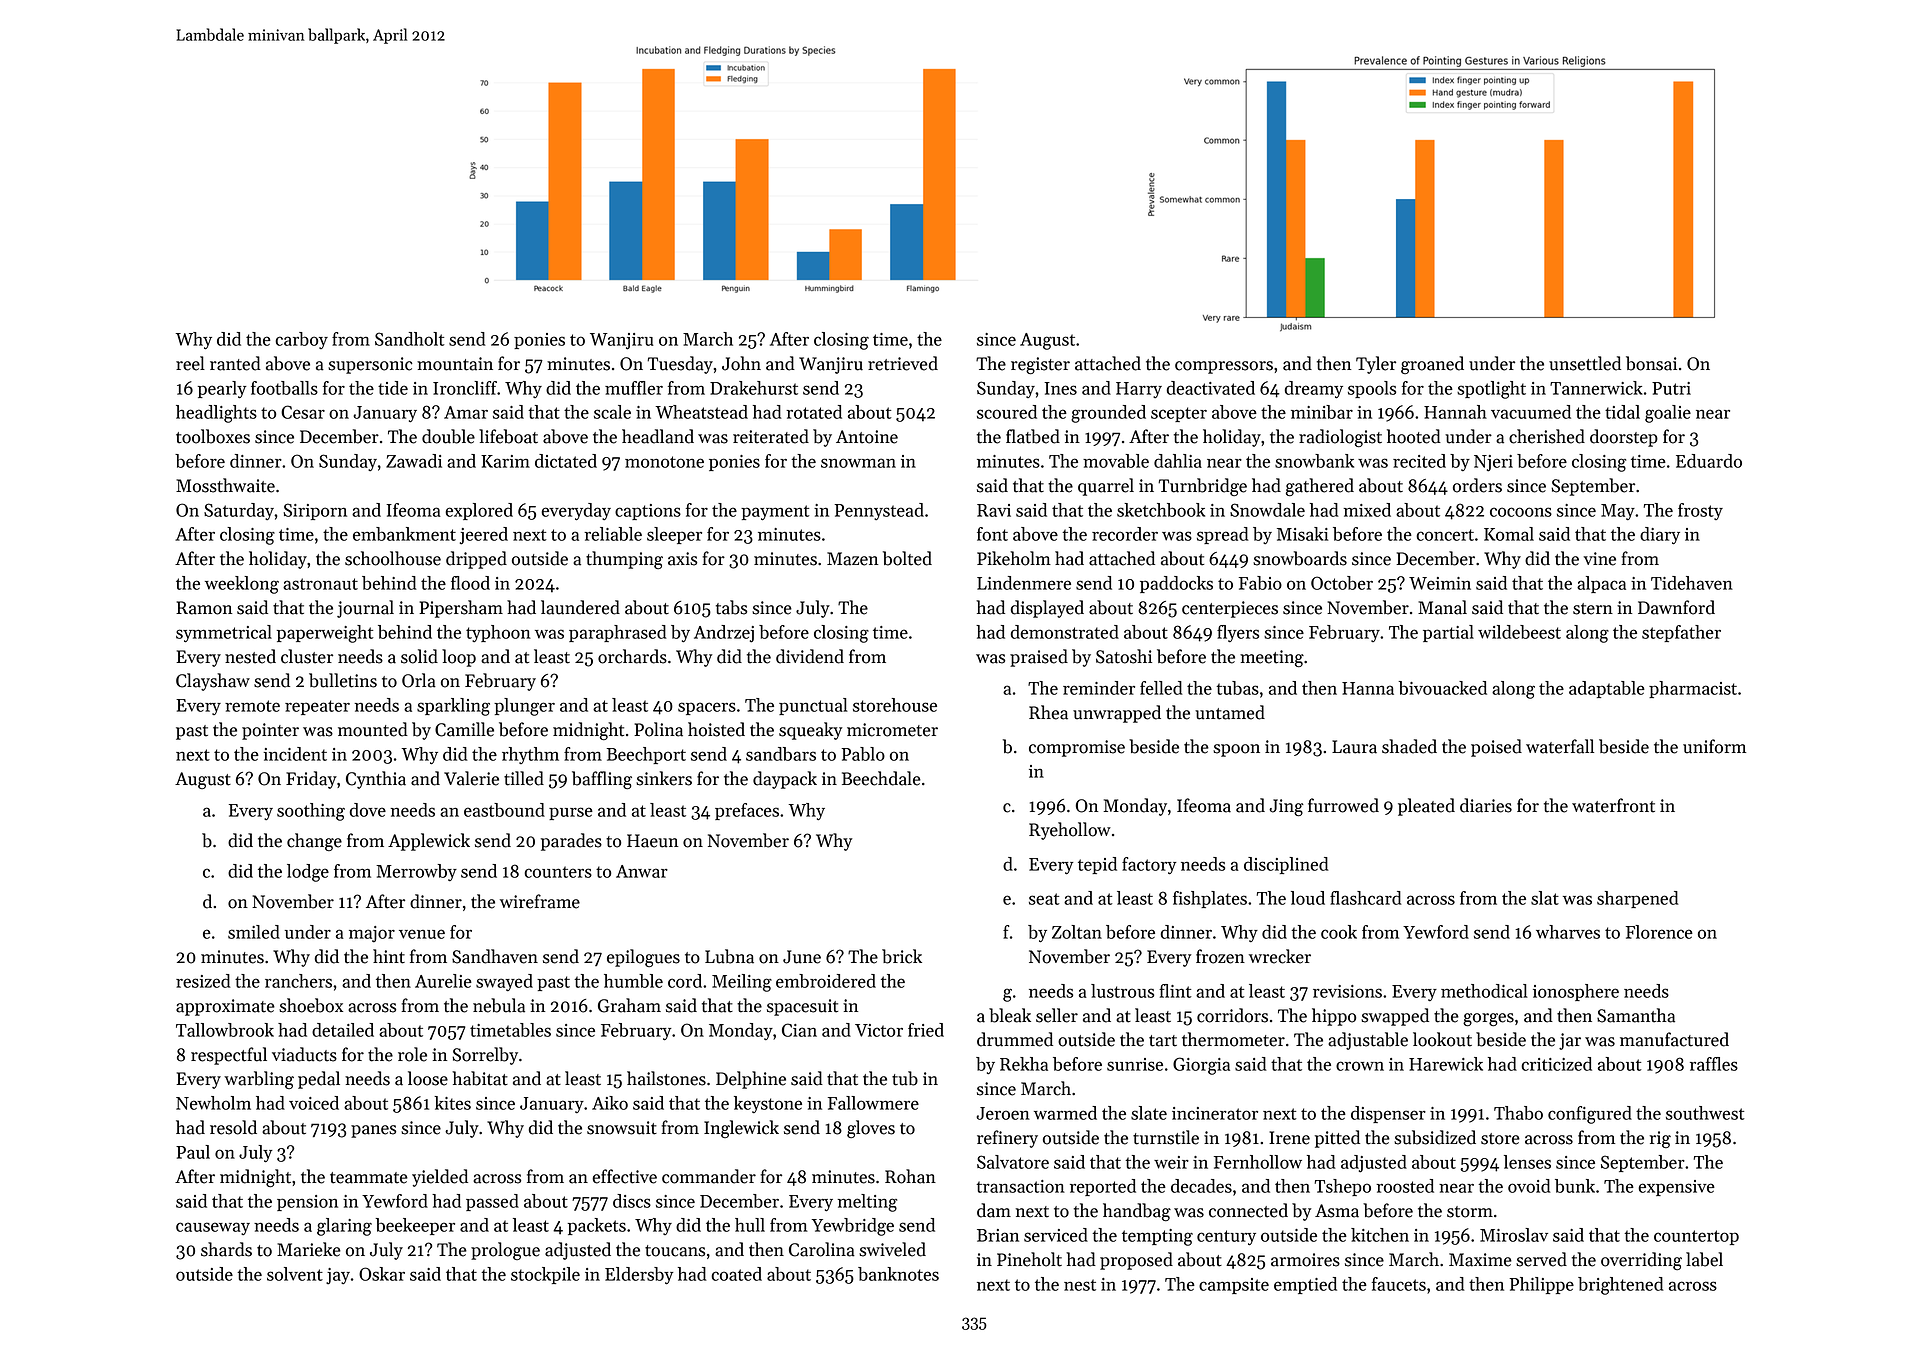  What do you see at coordinates (1705, 1113) in the image?
I see `southwest` at bounding box center [1705, 1113].
